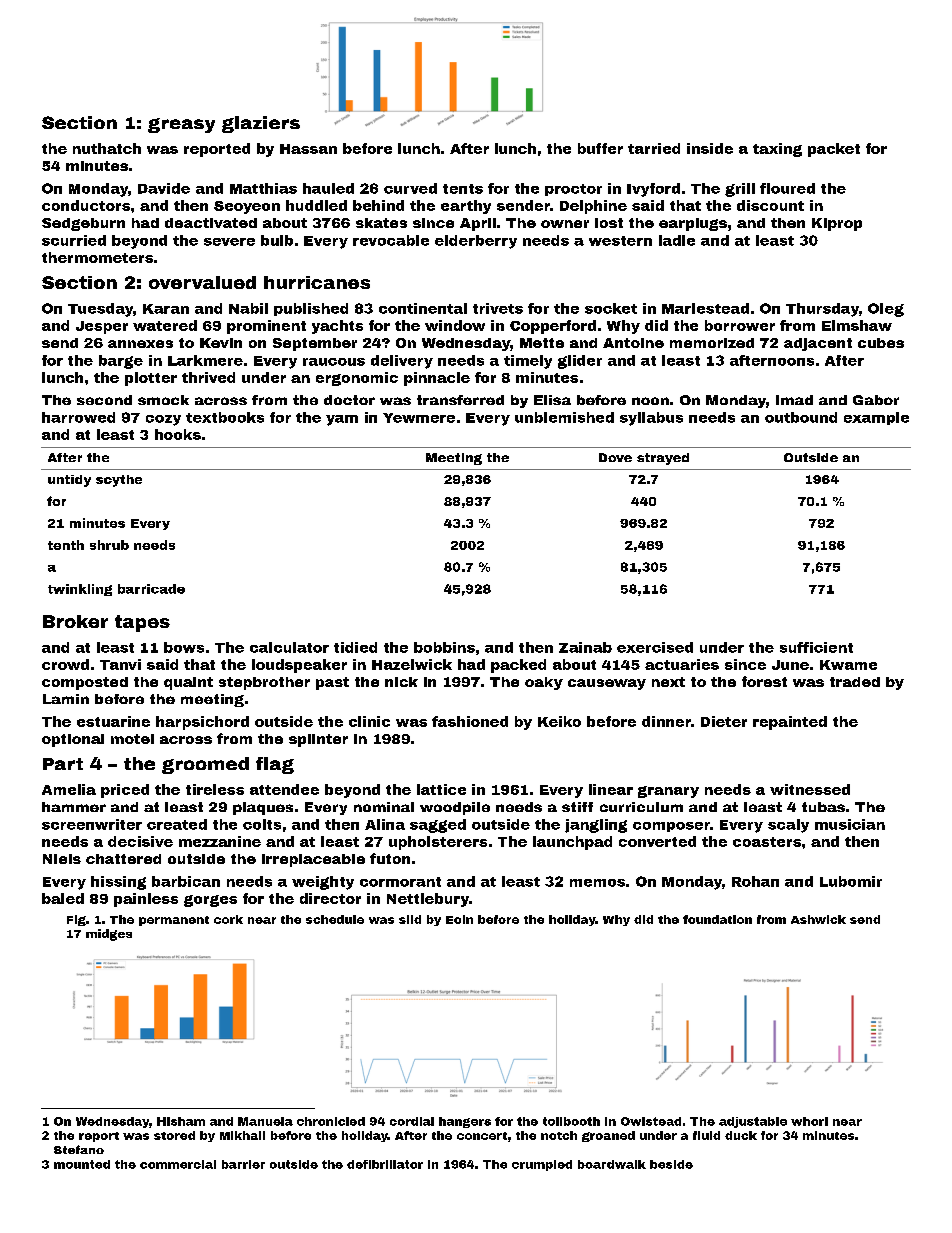  What do you see at coordinates (753, 1122) in the screenshot?
I see `adjustable` at bounding box center [753, 1122].
